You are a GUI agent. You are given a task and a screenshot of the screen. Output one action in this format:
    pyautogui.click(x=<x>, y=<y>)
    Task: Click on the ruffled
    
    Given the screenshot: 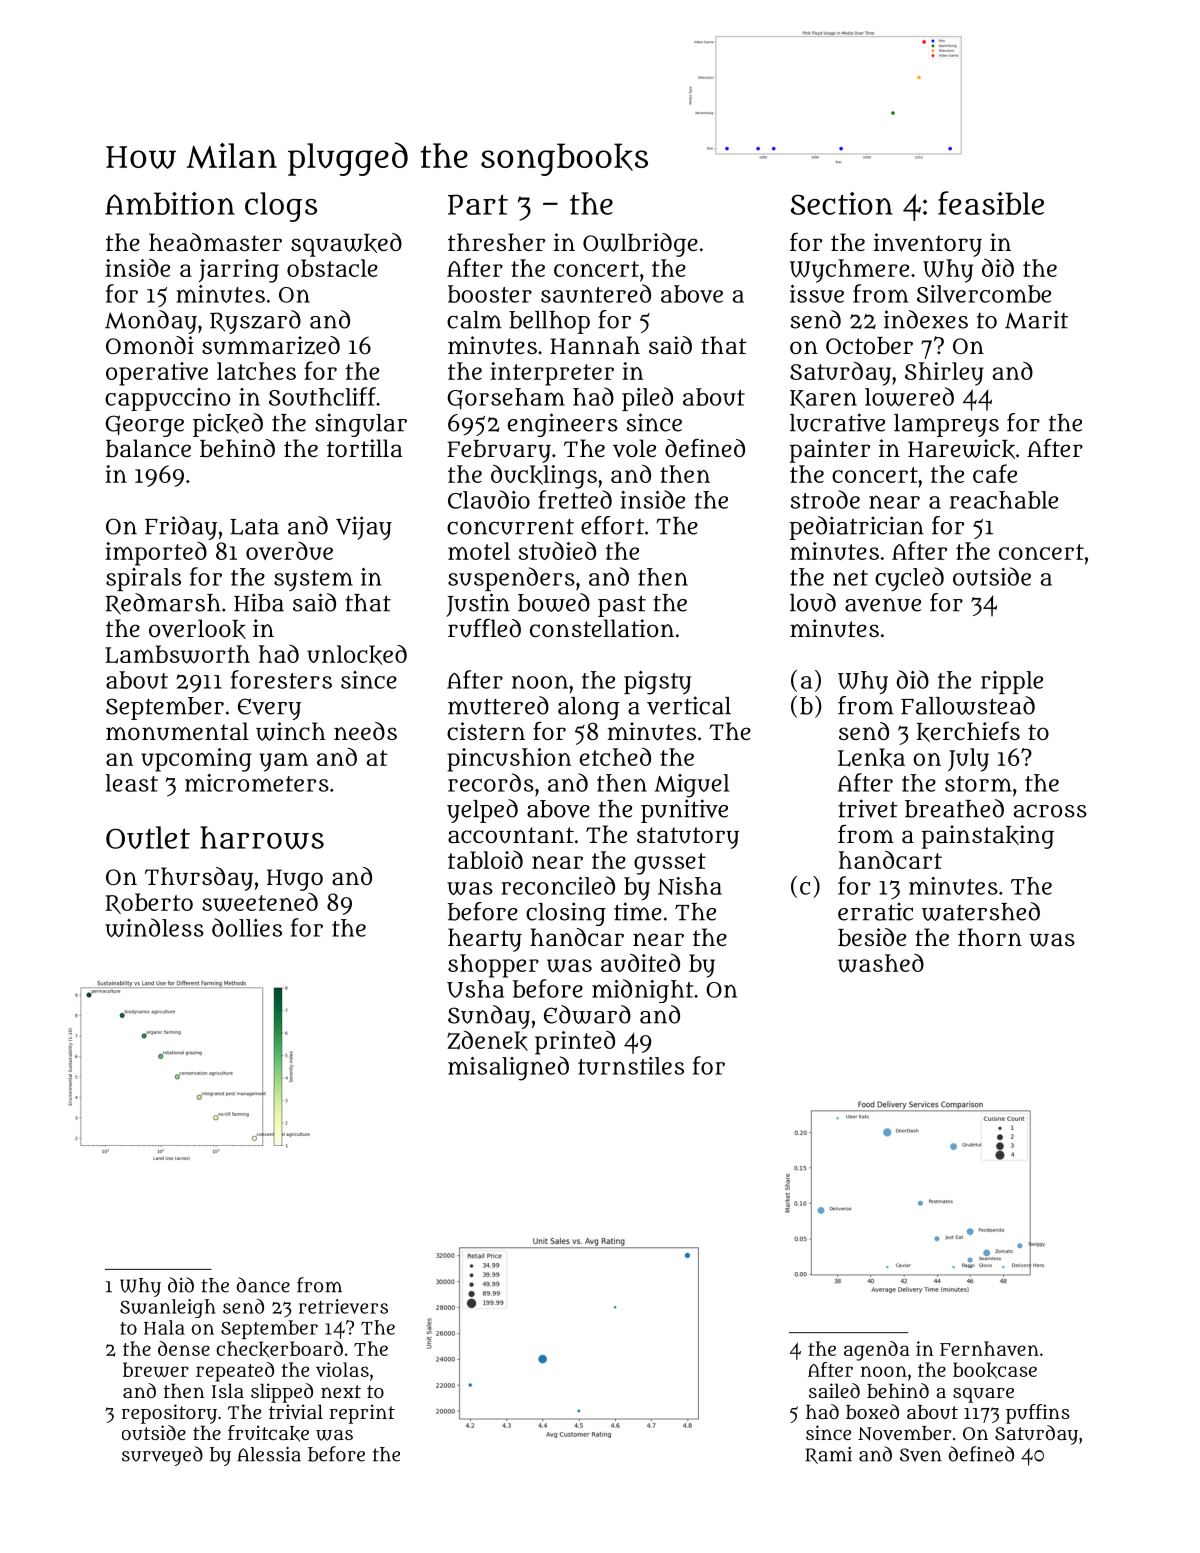 What is the action you would take?
    pyautogui.click(x=484, y=628)
